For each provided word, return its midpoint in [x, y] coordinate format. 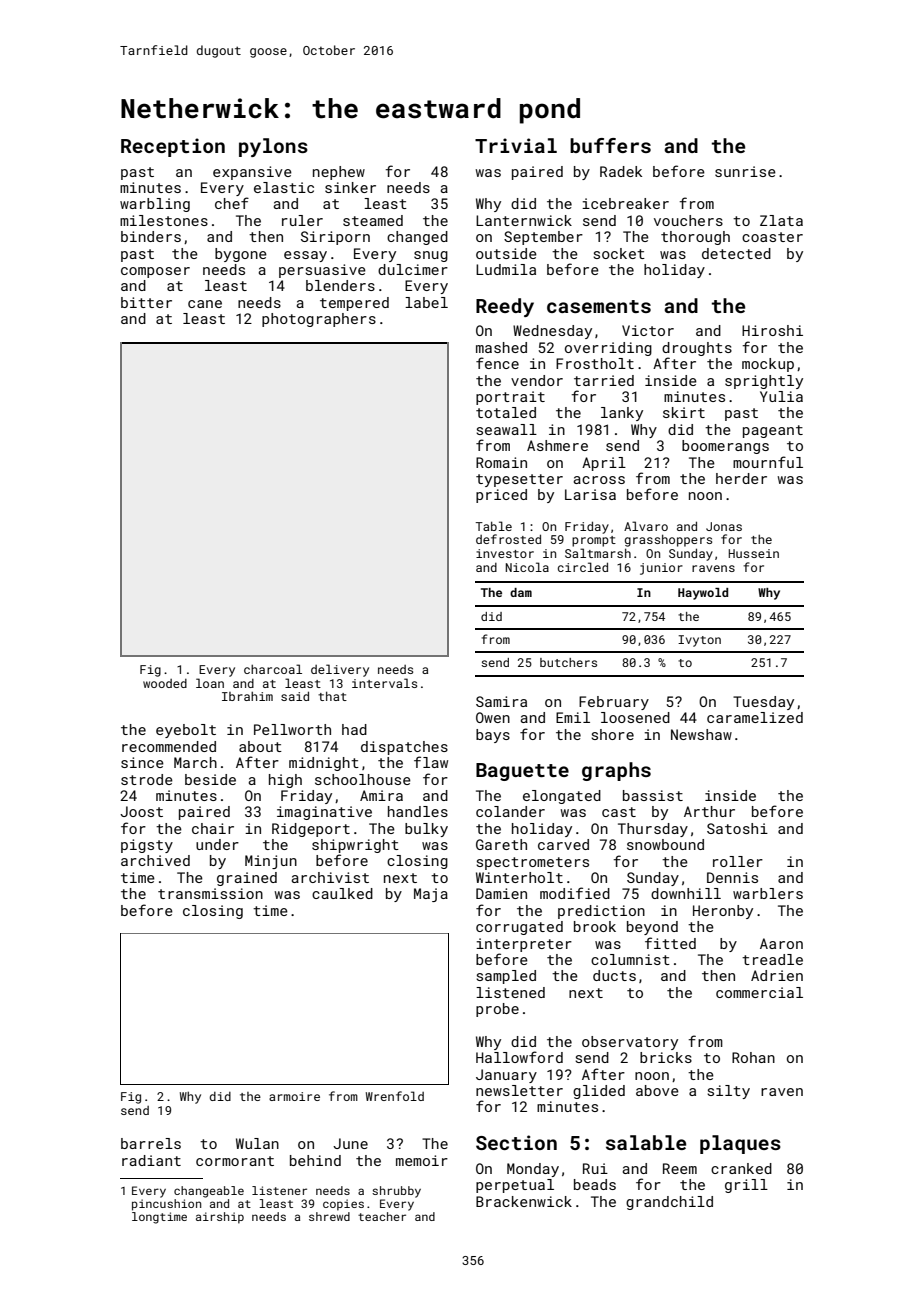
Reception [173, 147]
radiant [151, 1160]
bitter [146, 302]
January [506, 1076]
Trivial [516, 145]
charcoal [273, 669]
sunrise [745, 171]
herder [741, 478]
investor [505, 553]
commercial [759, 992]
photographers [319, 320]
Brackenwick [524, 1201]
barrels [151, 1143]
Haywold [703, 594]
